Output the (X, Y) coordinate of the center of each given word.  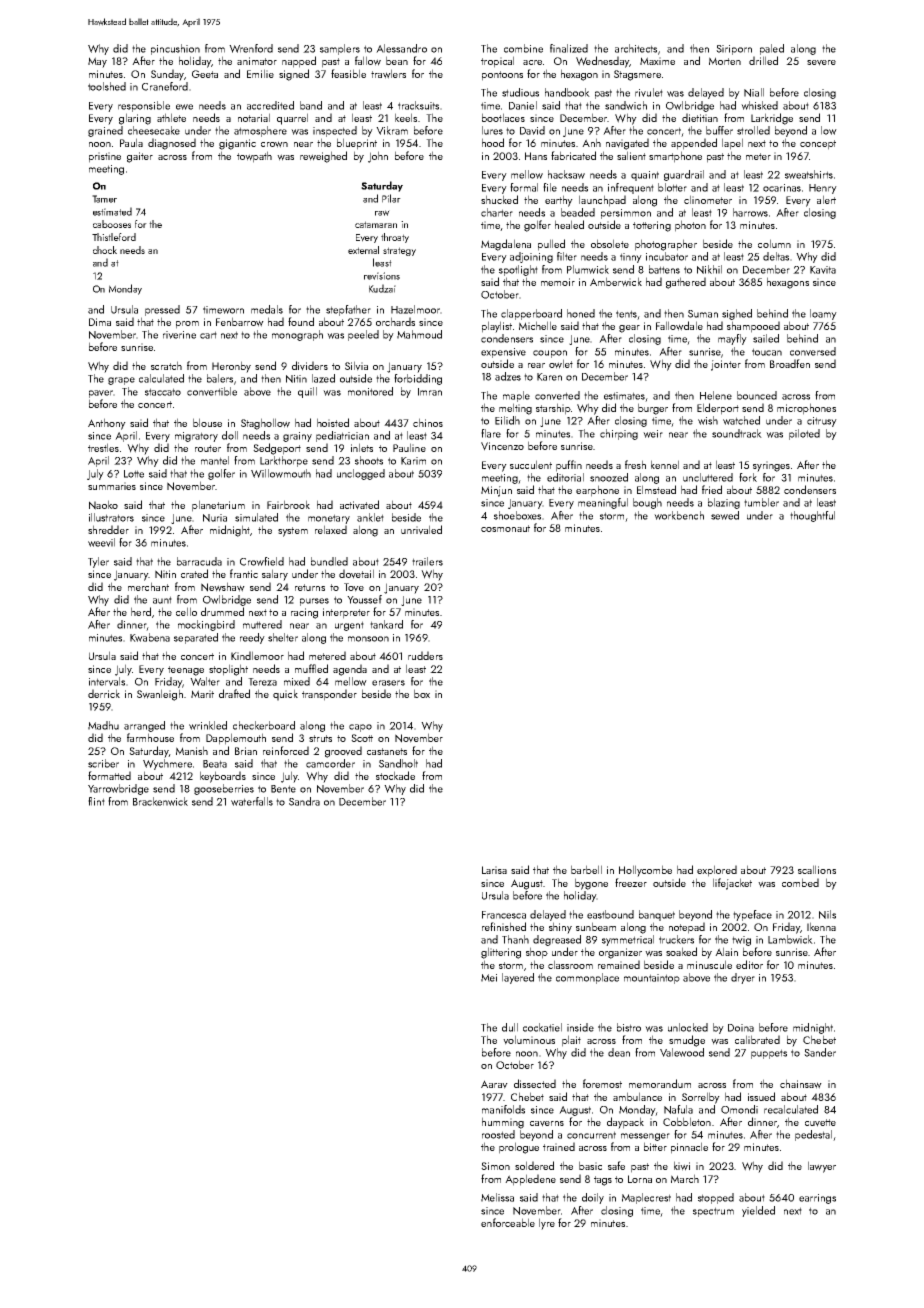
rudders (425, 655)
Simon (495, 1166)
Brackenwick (160, 801)
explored (717, 871)
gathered (686, 283)
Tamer (104, 199)
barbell (586, 869)
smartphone (675, 157)
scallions (817, 869)
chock (105, 250)
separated (196, 638)
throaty (395, 238)
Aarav (494, 1084)
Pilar (391, 198)
